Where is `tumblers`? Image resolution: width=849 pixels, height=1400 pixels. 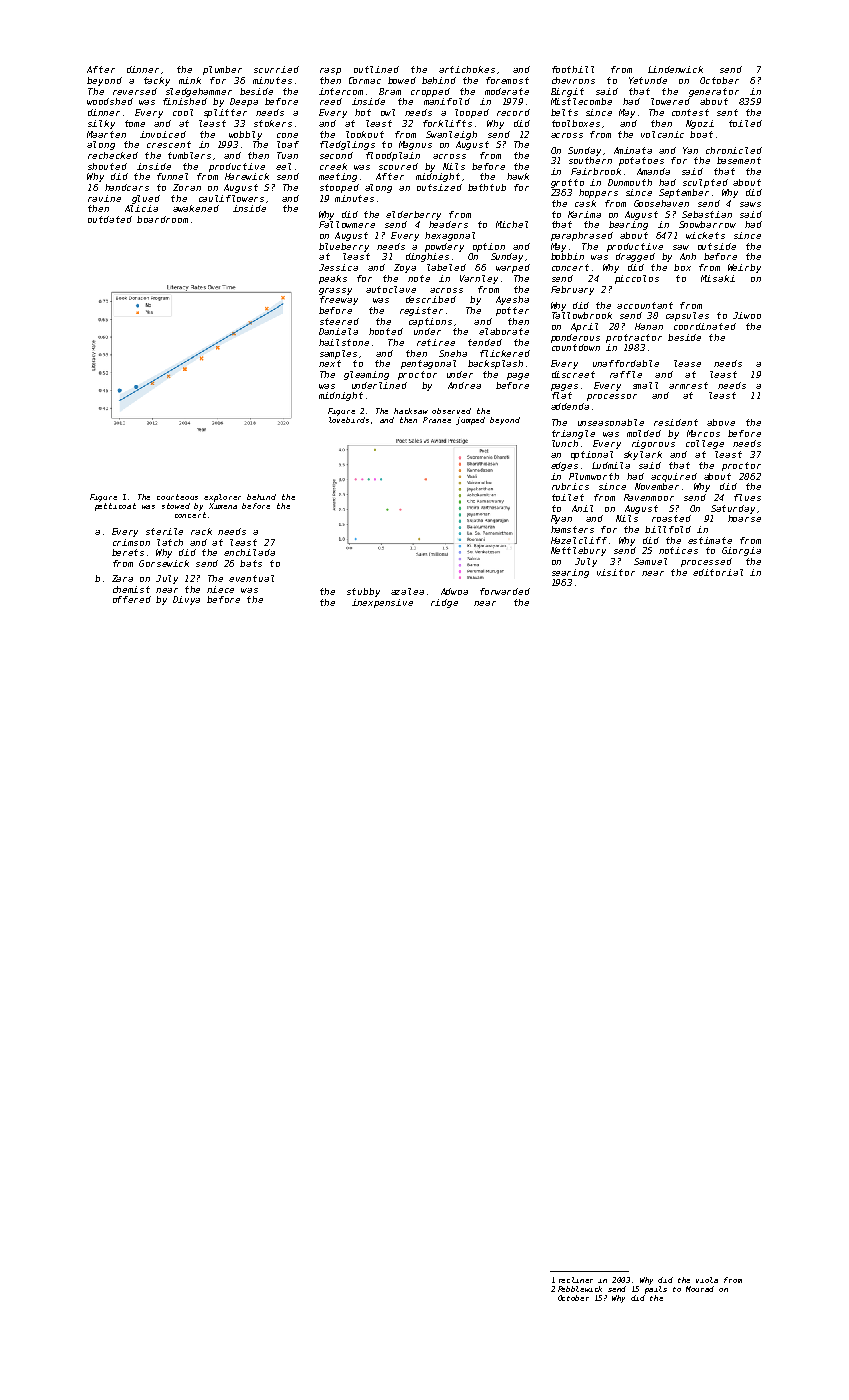
tumblers is located at coordinates (189, 155).
